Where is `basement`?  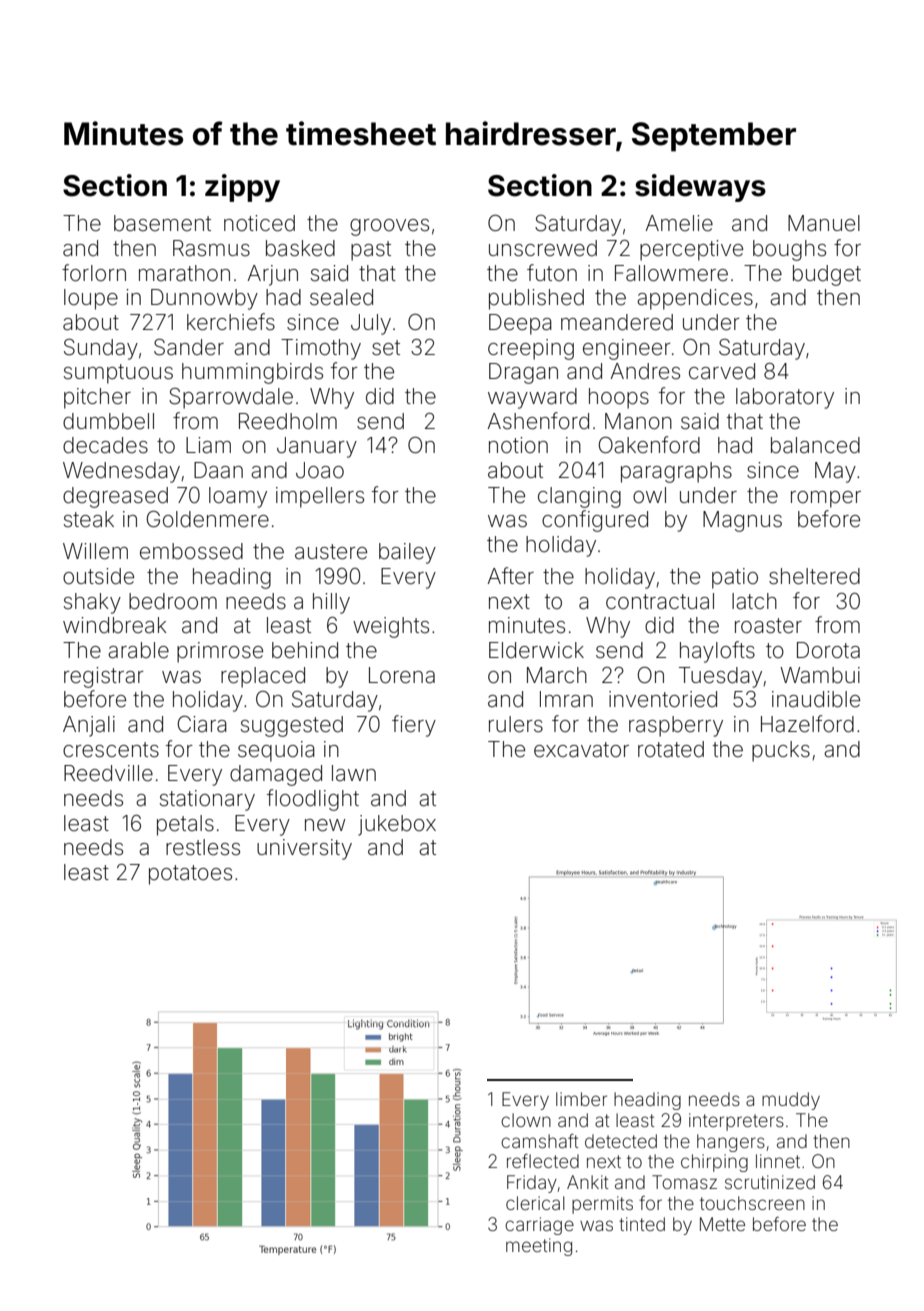 basement is located at coordinates (162, 223).
